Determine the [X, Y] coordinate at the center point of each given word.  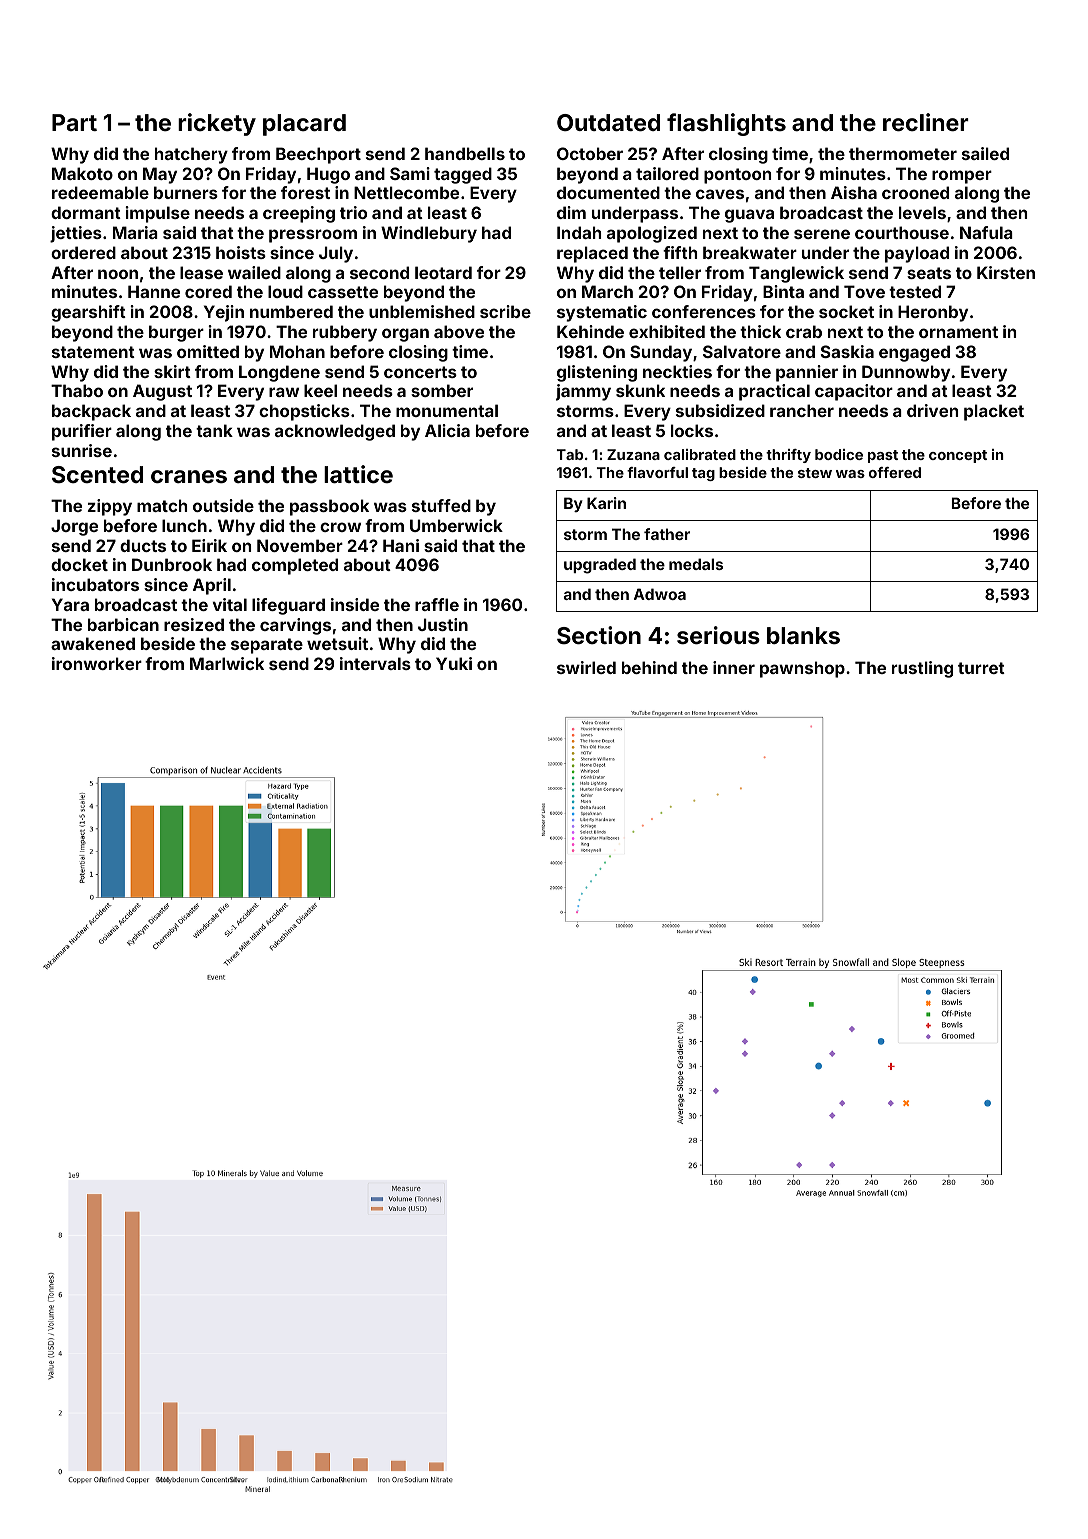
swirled [586, 667]
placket [994, 412]
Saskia [847, 351]
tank [214, 430]
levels [922, 212]
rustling [922, 669]
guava [749, 216]
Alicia [447, 430]
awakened [93, 643]
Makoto [82, 173]
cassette [343, 292]
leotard [443, 272]
